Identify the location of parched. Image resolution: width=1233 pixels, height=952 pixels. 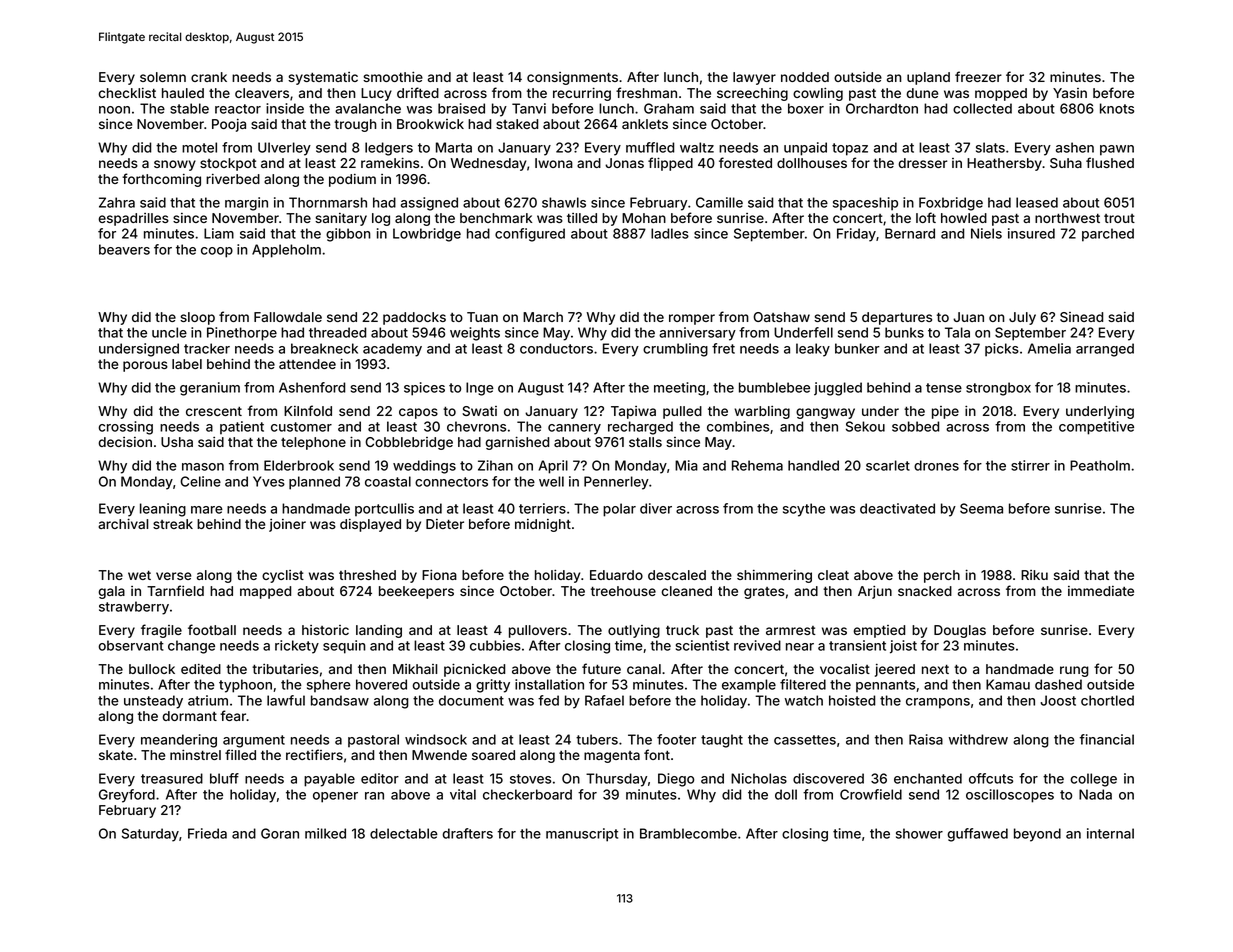
(1108, 235).
